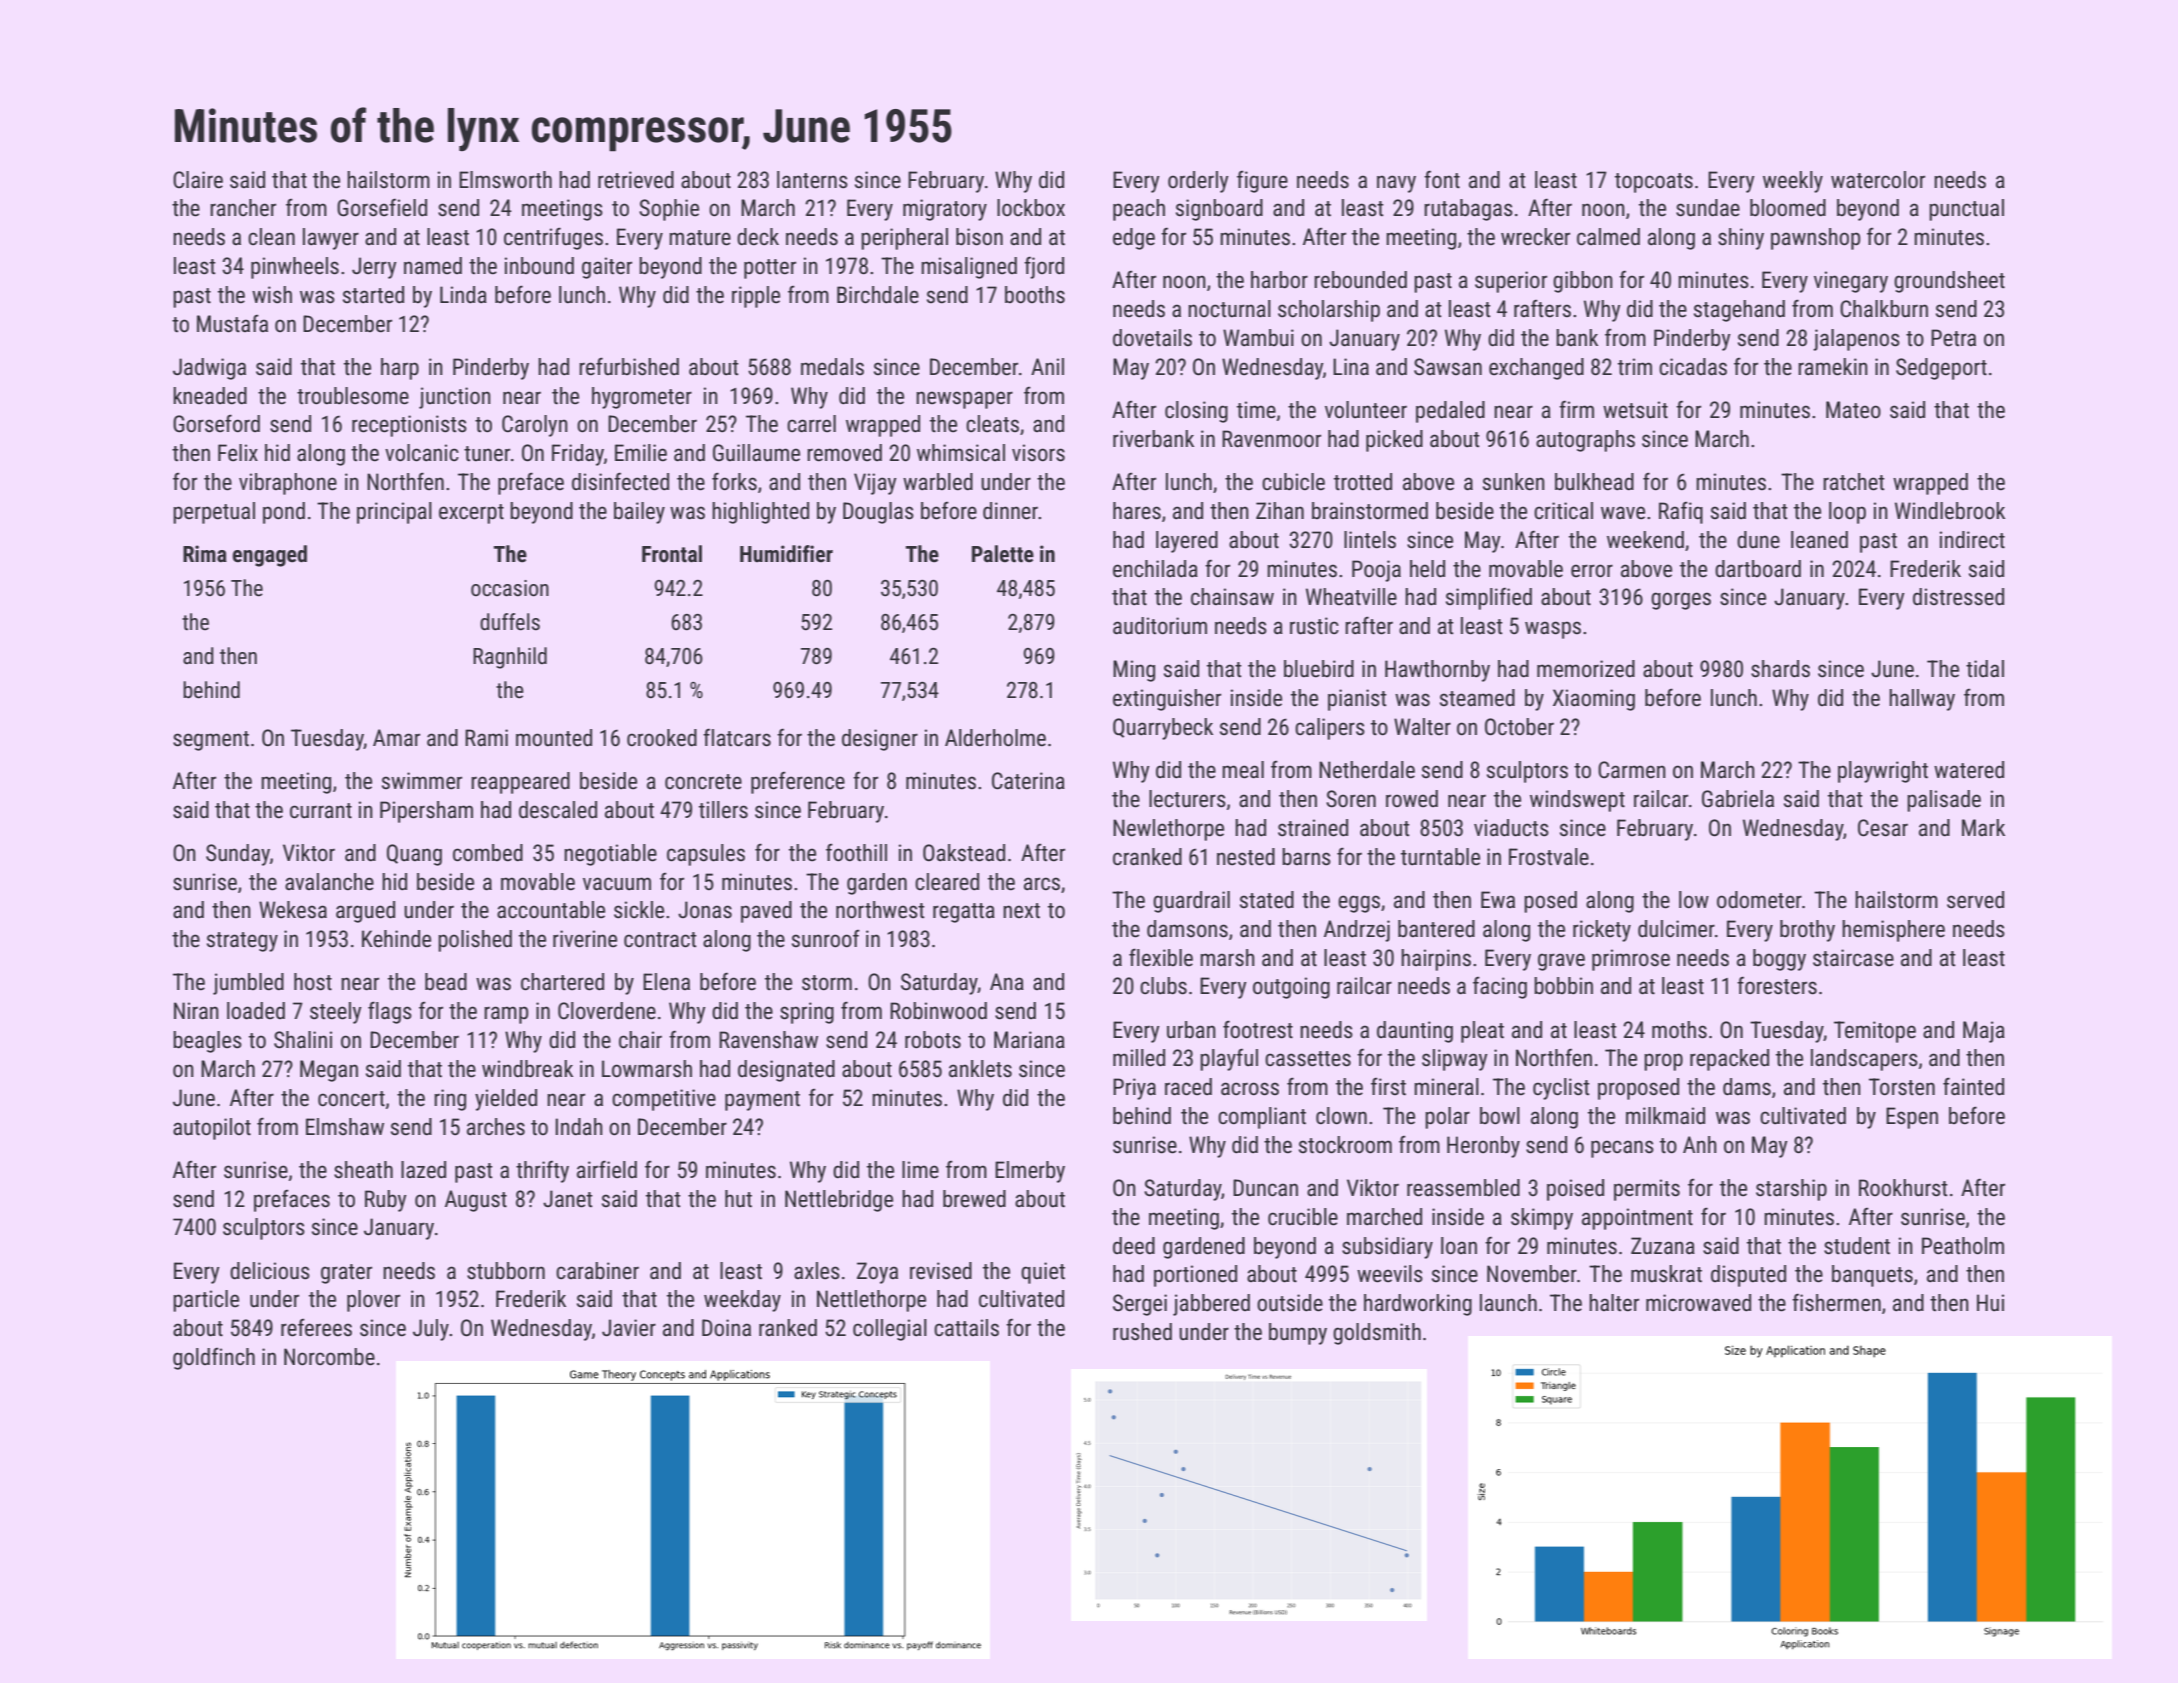 The height and width of the screenshot is (1683, 2178). I want to click on windswept, so click(1577, 801).
